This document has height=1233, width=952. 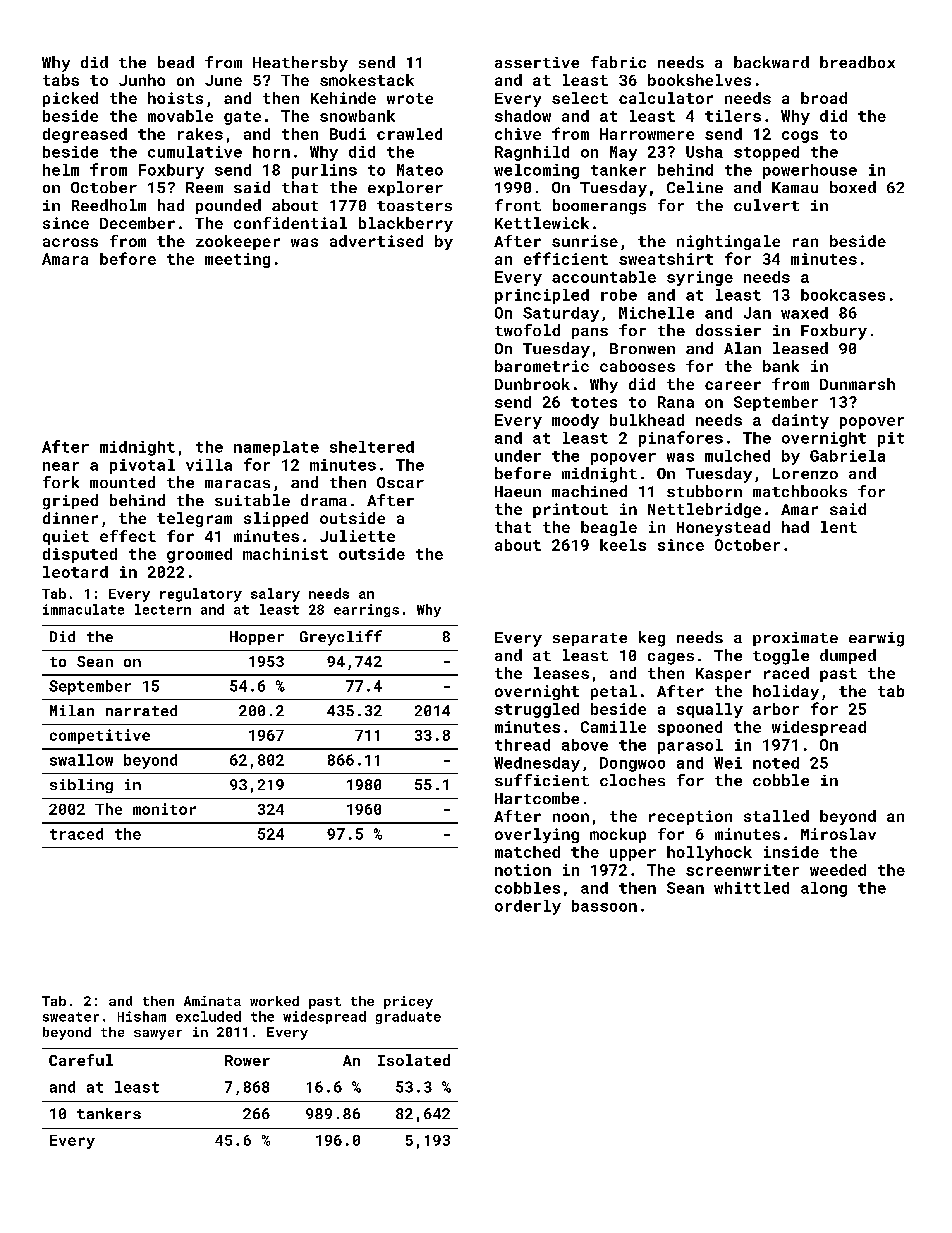 What do you see at coordinates (176, 62) in the document?
I see `bead` at bounding box center [176, 62].
